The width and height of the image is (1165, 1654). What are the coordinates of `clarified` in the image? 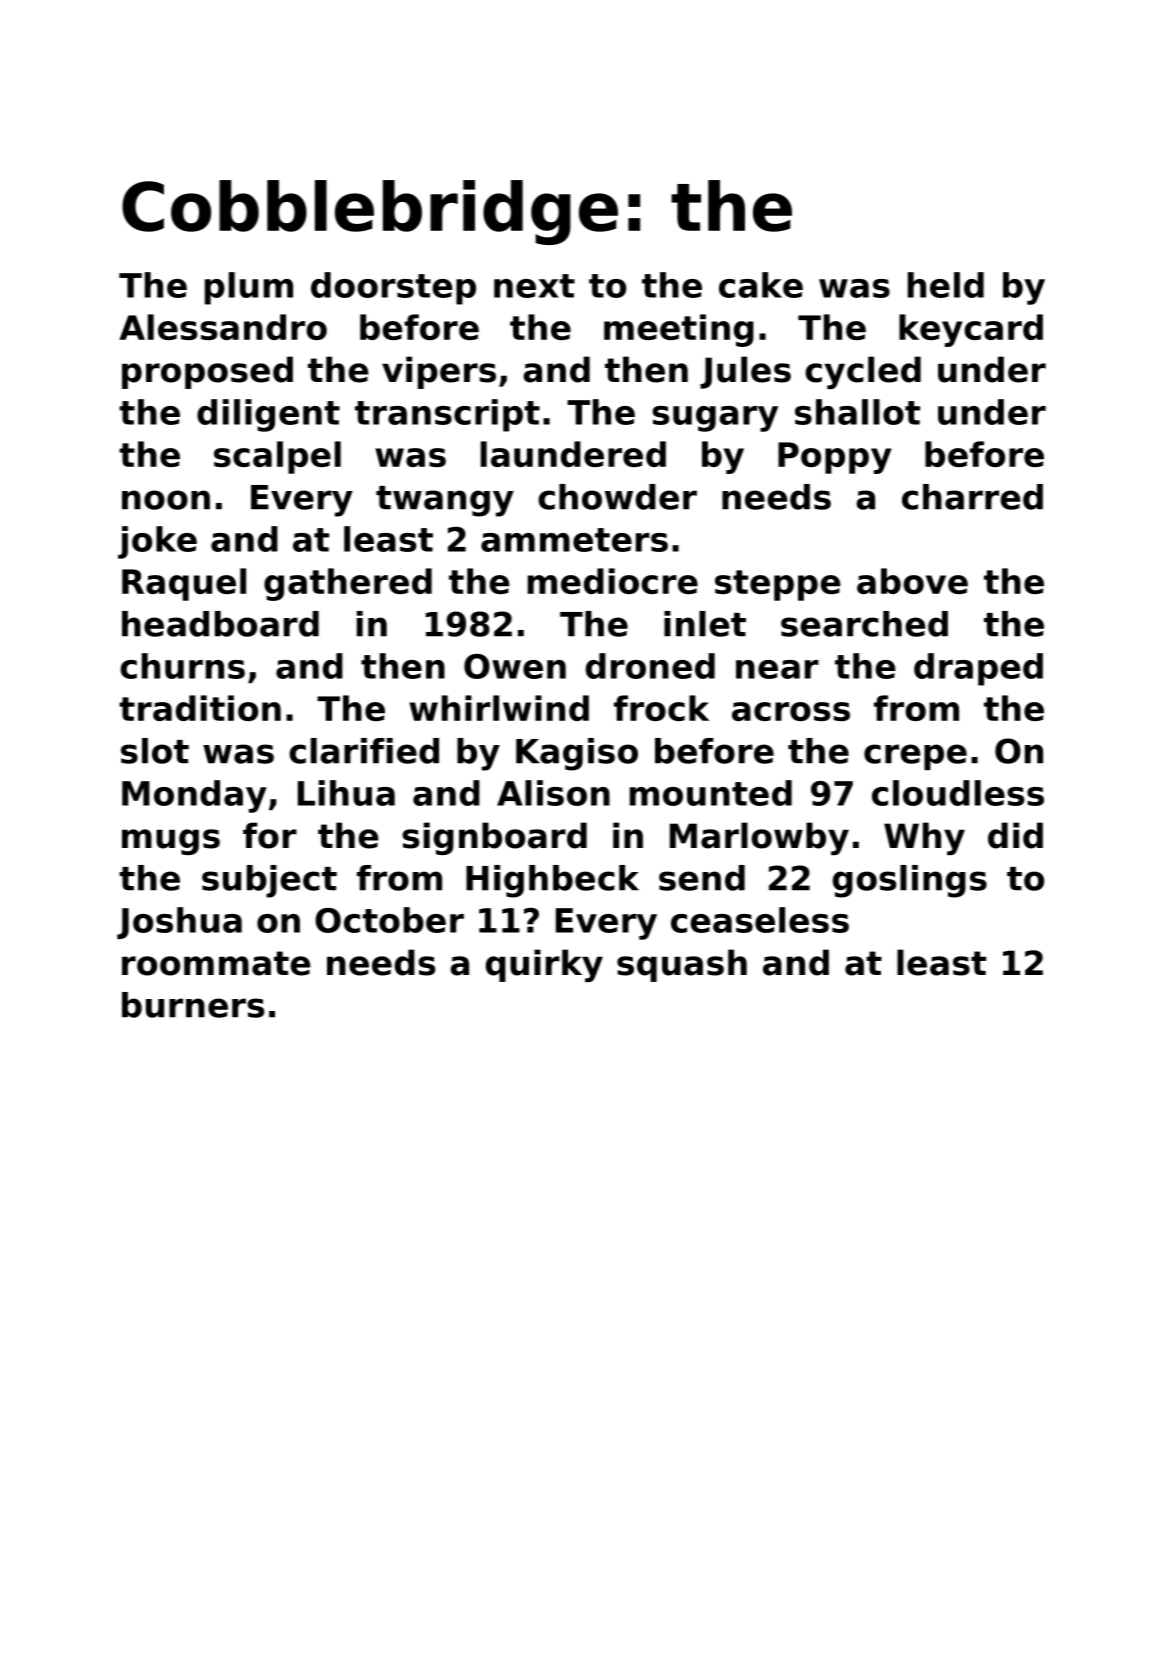 It's located at (364, 751).
